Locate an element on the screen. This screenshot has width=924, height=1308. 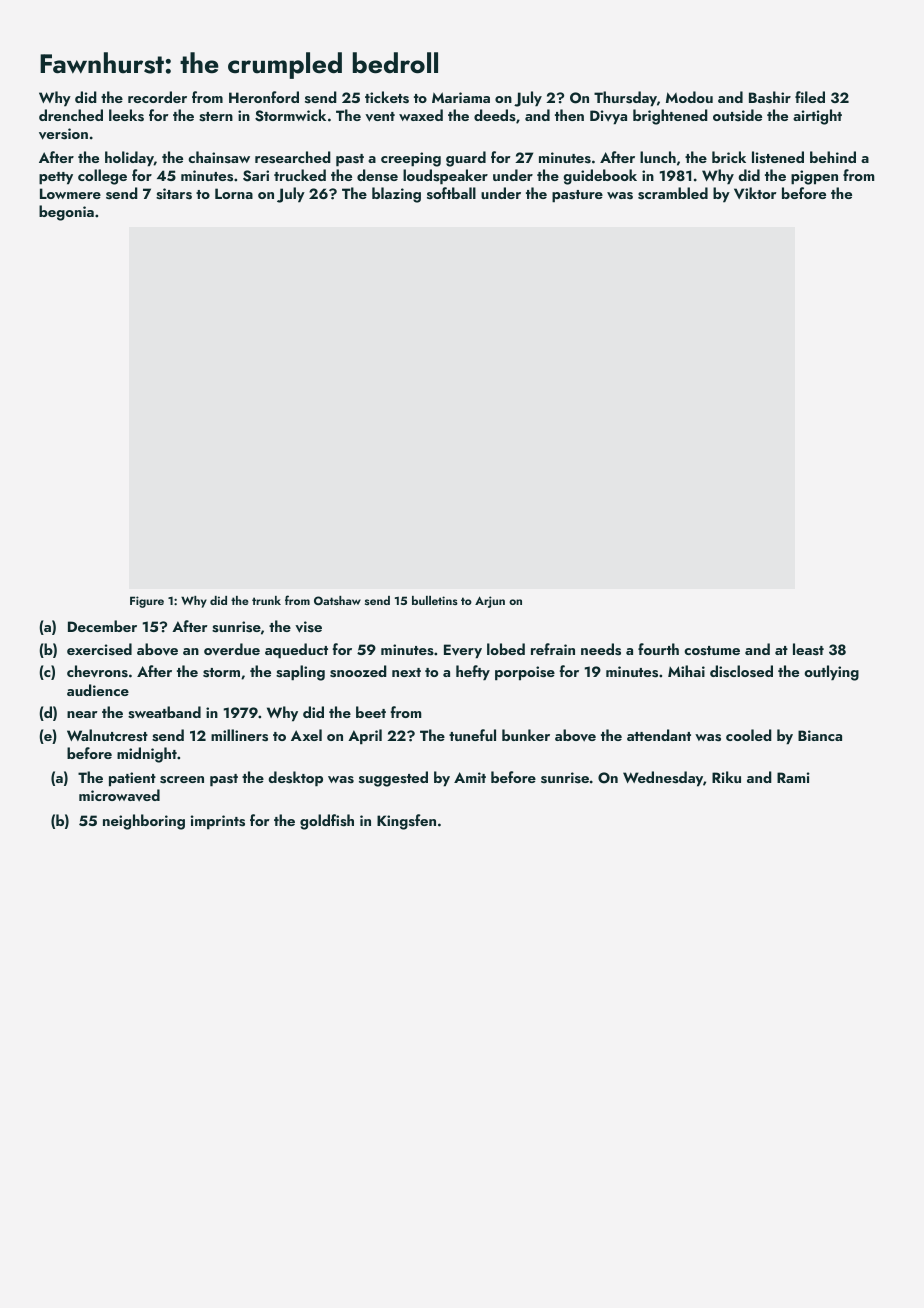
imprints is located at coordinates (218, 822).
